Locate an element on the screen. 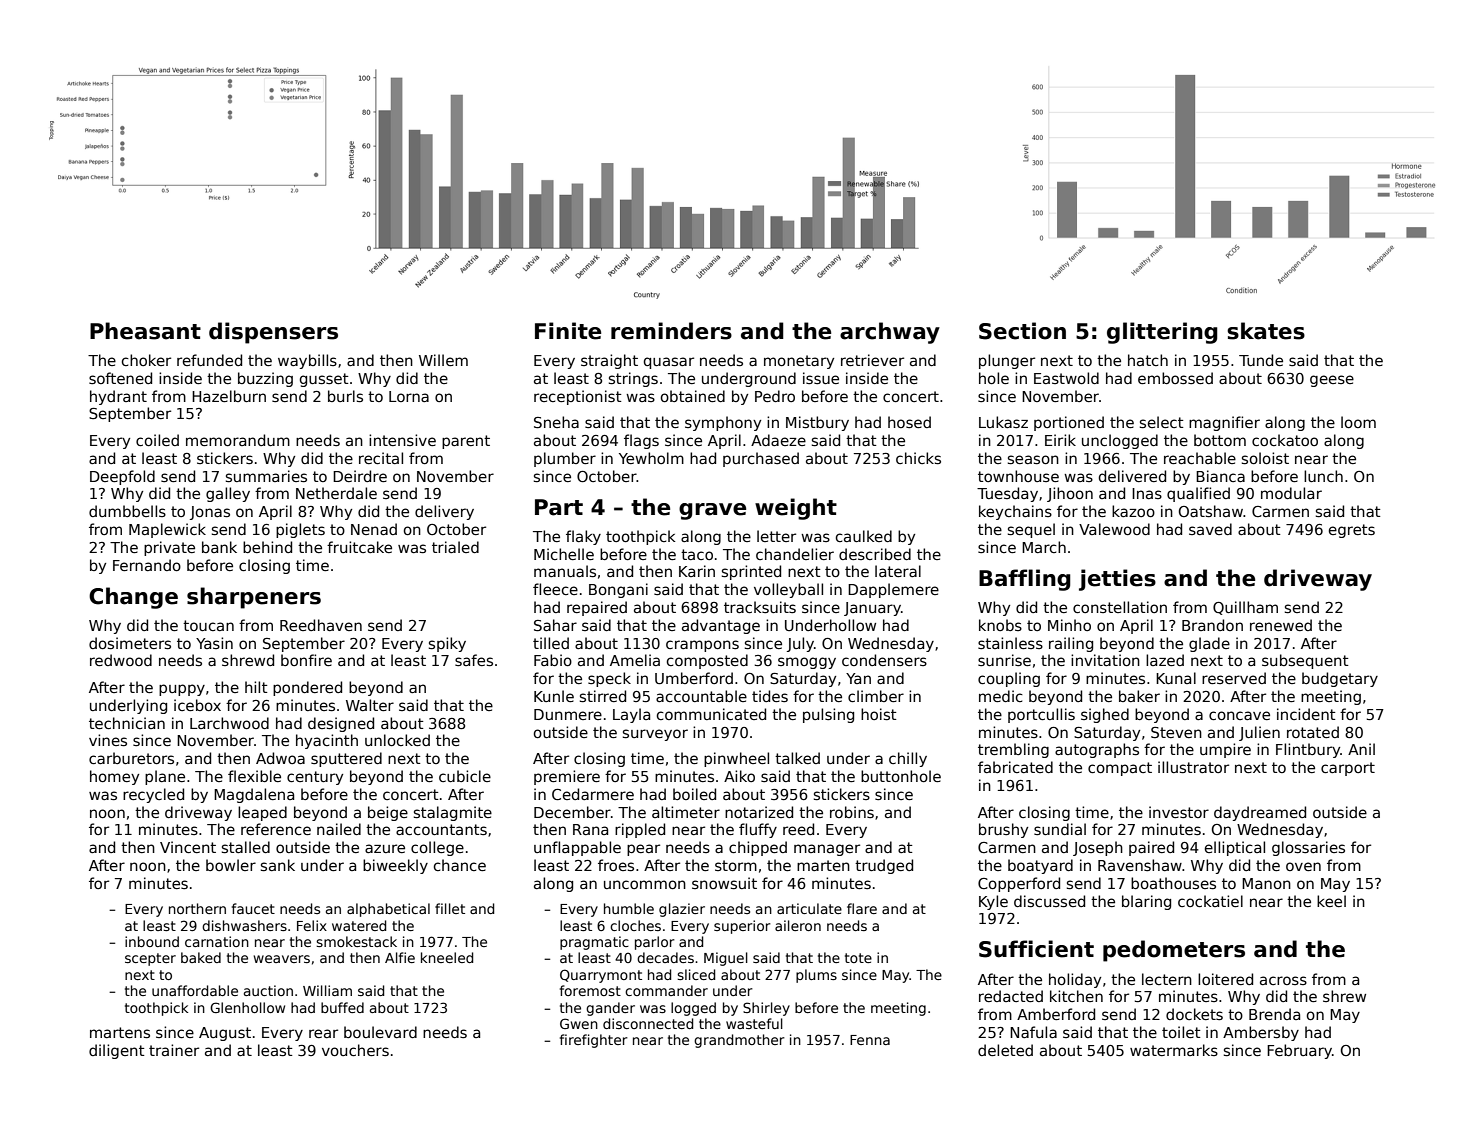 The height and width of the screenshot is (1144, 1480). Quillham is located at coordinates (1245, 608).
